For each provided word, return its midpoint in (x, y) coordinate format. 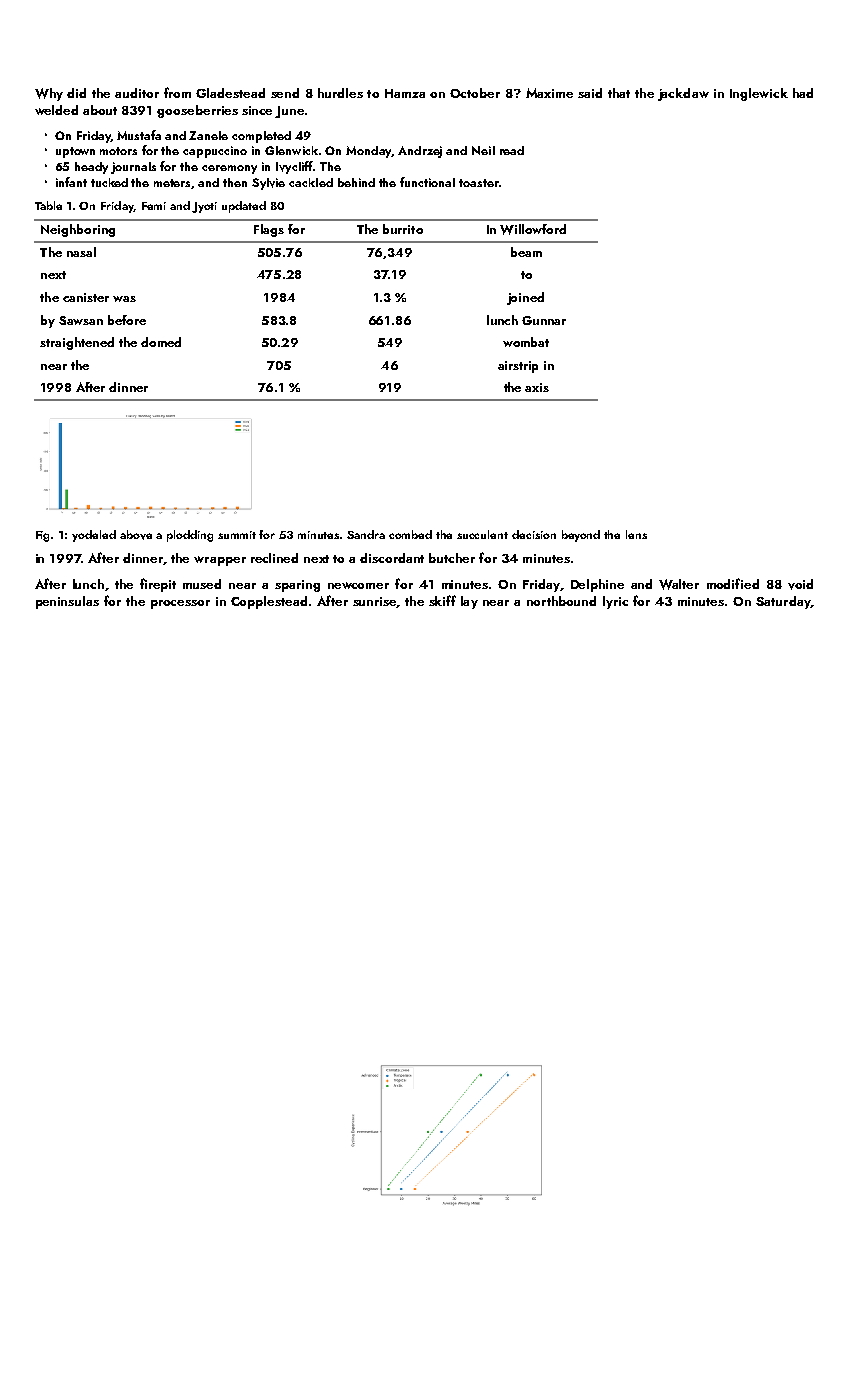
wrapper (220, 561)
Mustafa (139, 135)
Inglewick (759, 94)
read (512, 150)
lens (636, 534)
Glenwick (291, 150)
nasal (81, 252)
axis (537, 387)
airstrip (518, 367)
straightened (77, 343)
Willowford (533, 229)
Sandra (366, 534)
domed (161, 342)
